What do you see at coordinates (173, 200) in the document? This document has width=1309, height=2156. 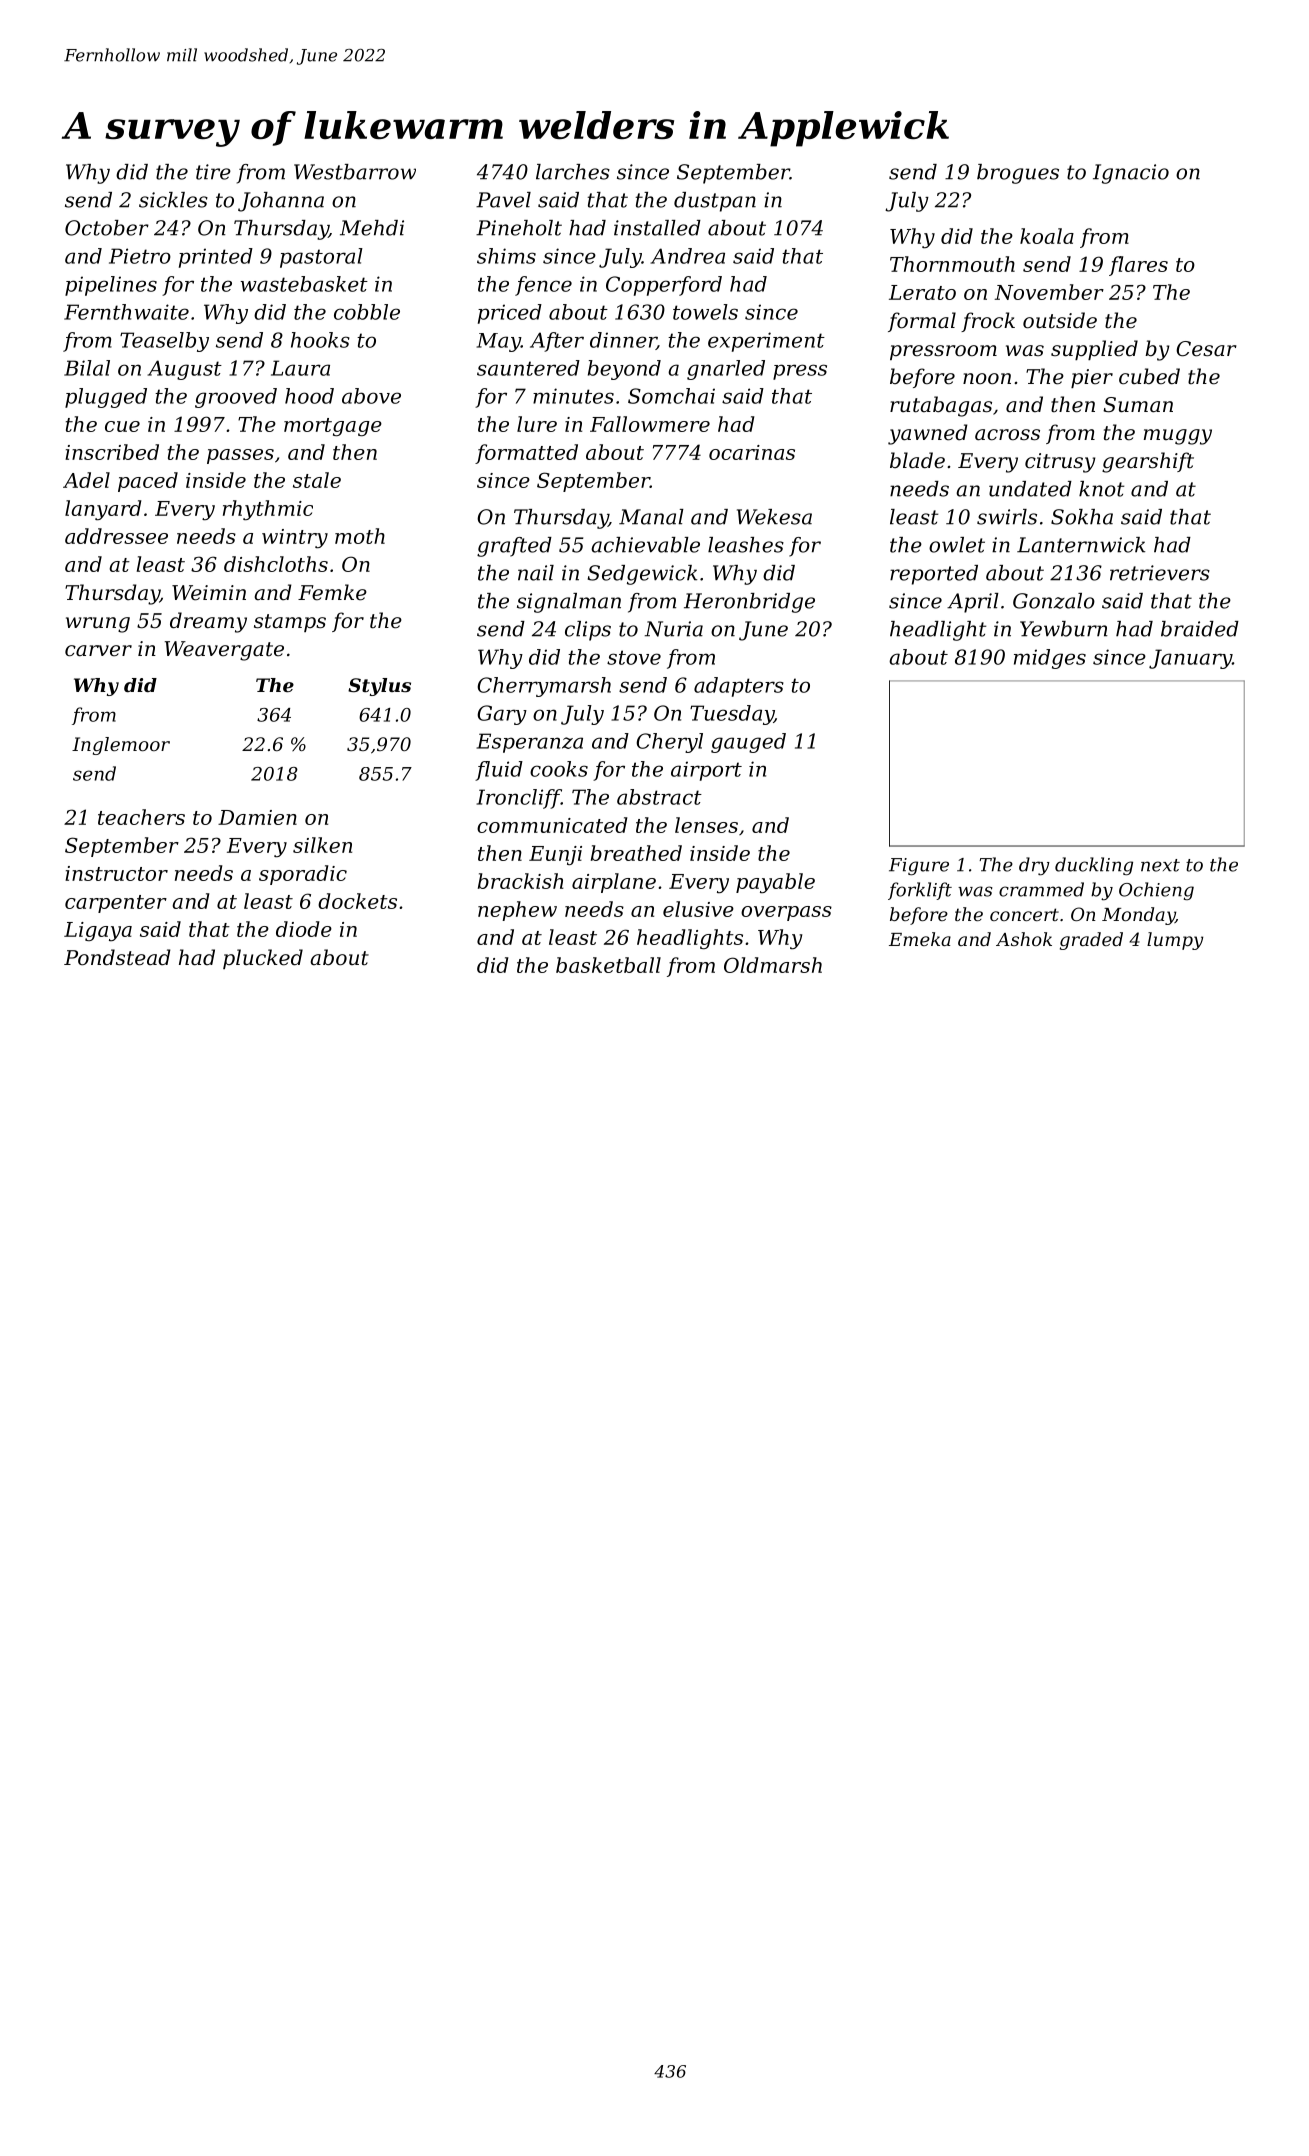 I see `sickles` at bounding box center [173, 200].
